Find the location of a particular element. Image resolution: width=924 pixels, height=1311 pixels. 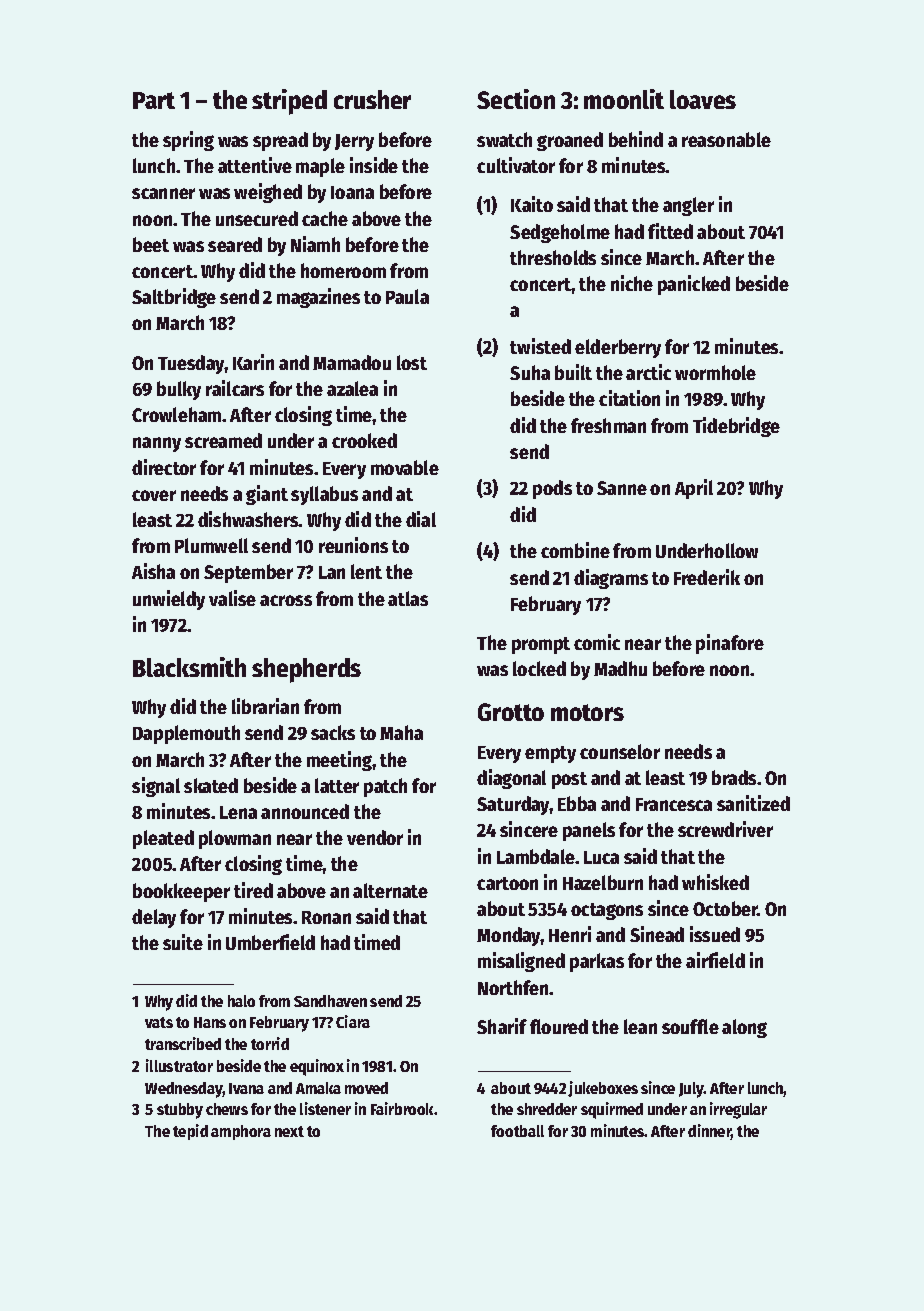

April is located at coordinates (694, 489).
